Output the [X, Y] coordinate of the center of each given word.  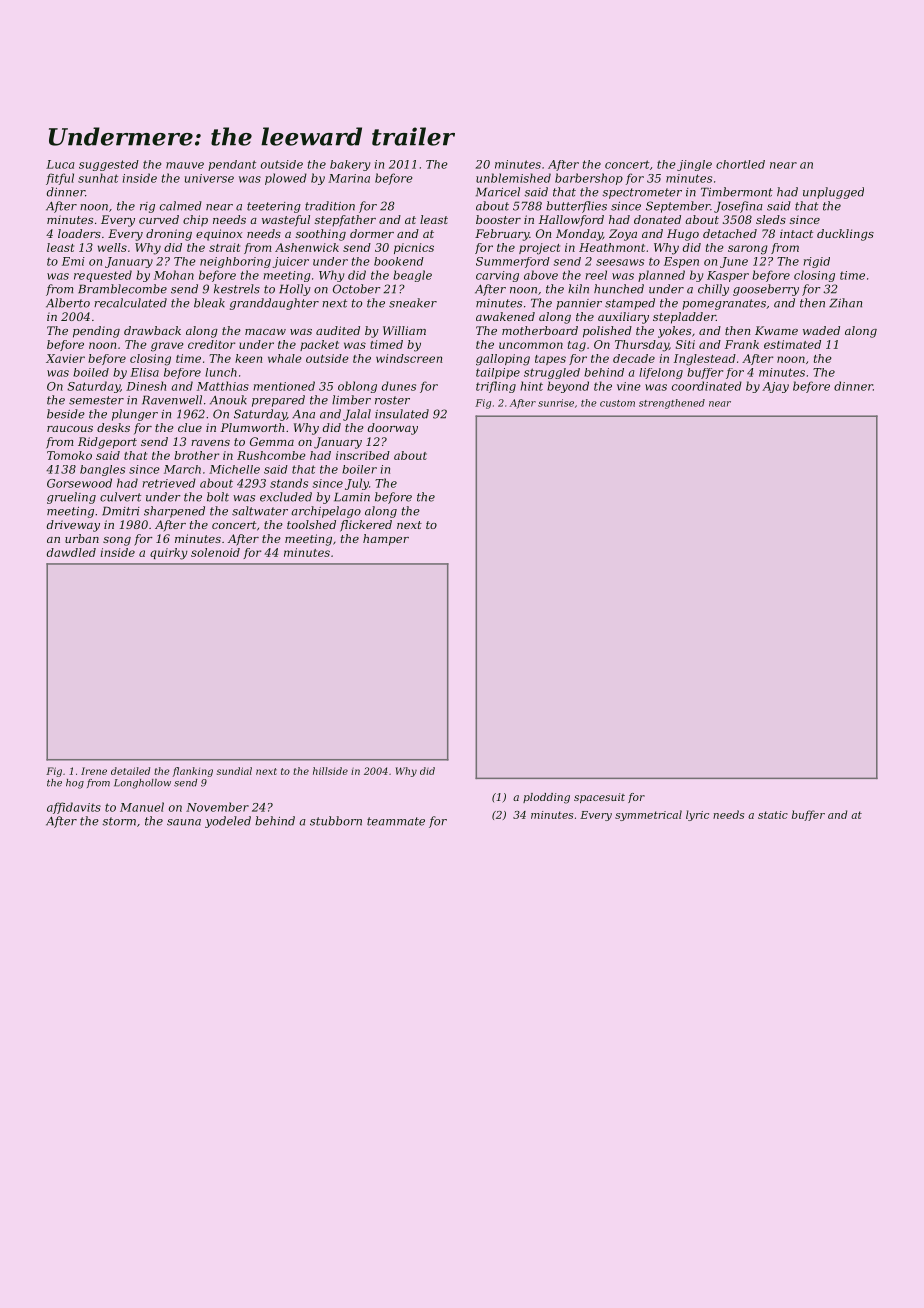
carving [497, 276]
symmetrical [648, 815]
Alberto [68, 303]
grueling [71, 498]
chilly [713, 290]
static [773, 815]
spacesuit [599, 798]
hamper [386, 540]
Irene [94, 771]
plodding [546, 798]
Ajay [775, 387]
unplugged [833, 193]
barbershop [589, 179]
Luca [60, 164]
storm [119, 821]
